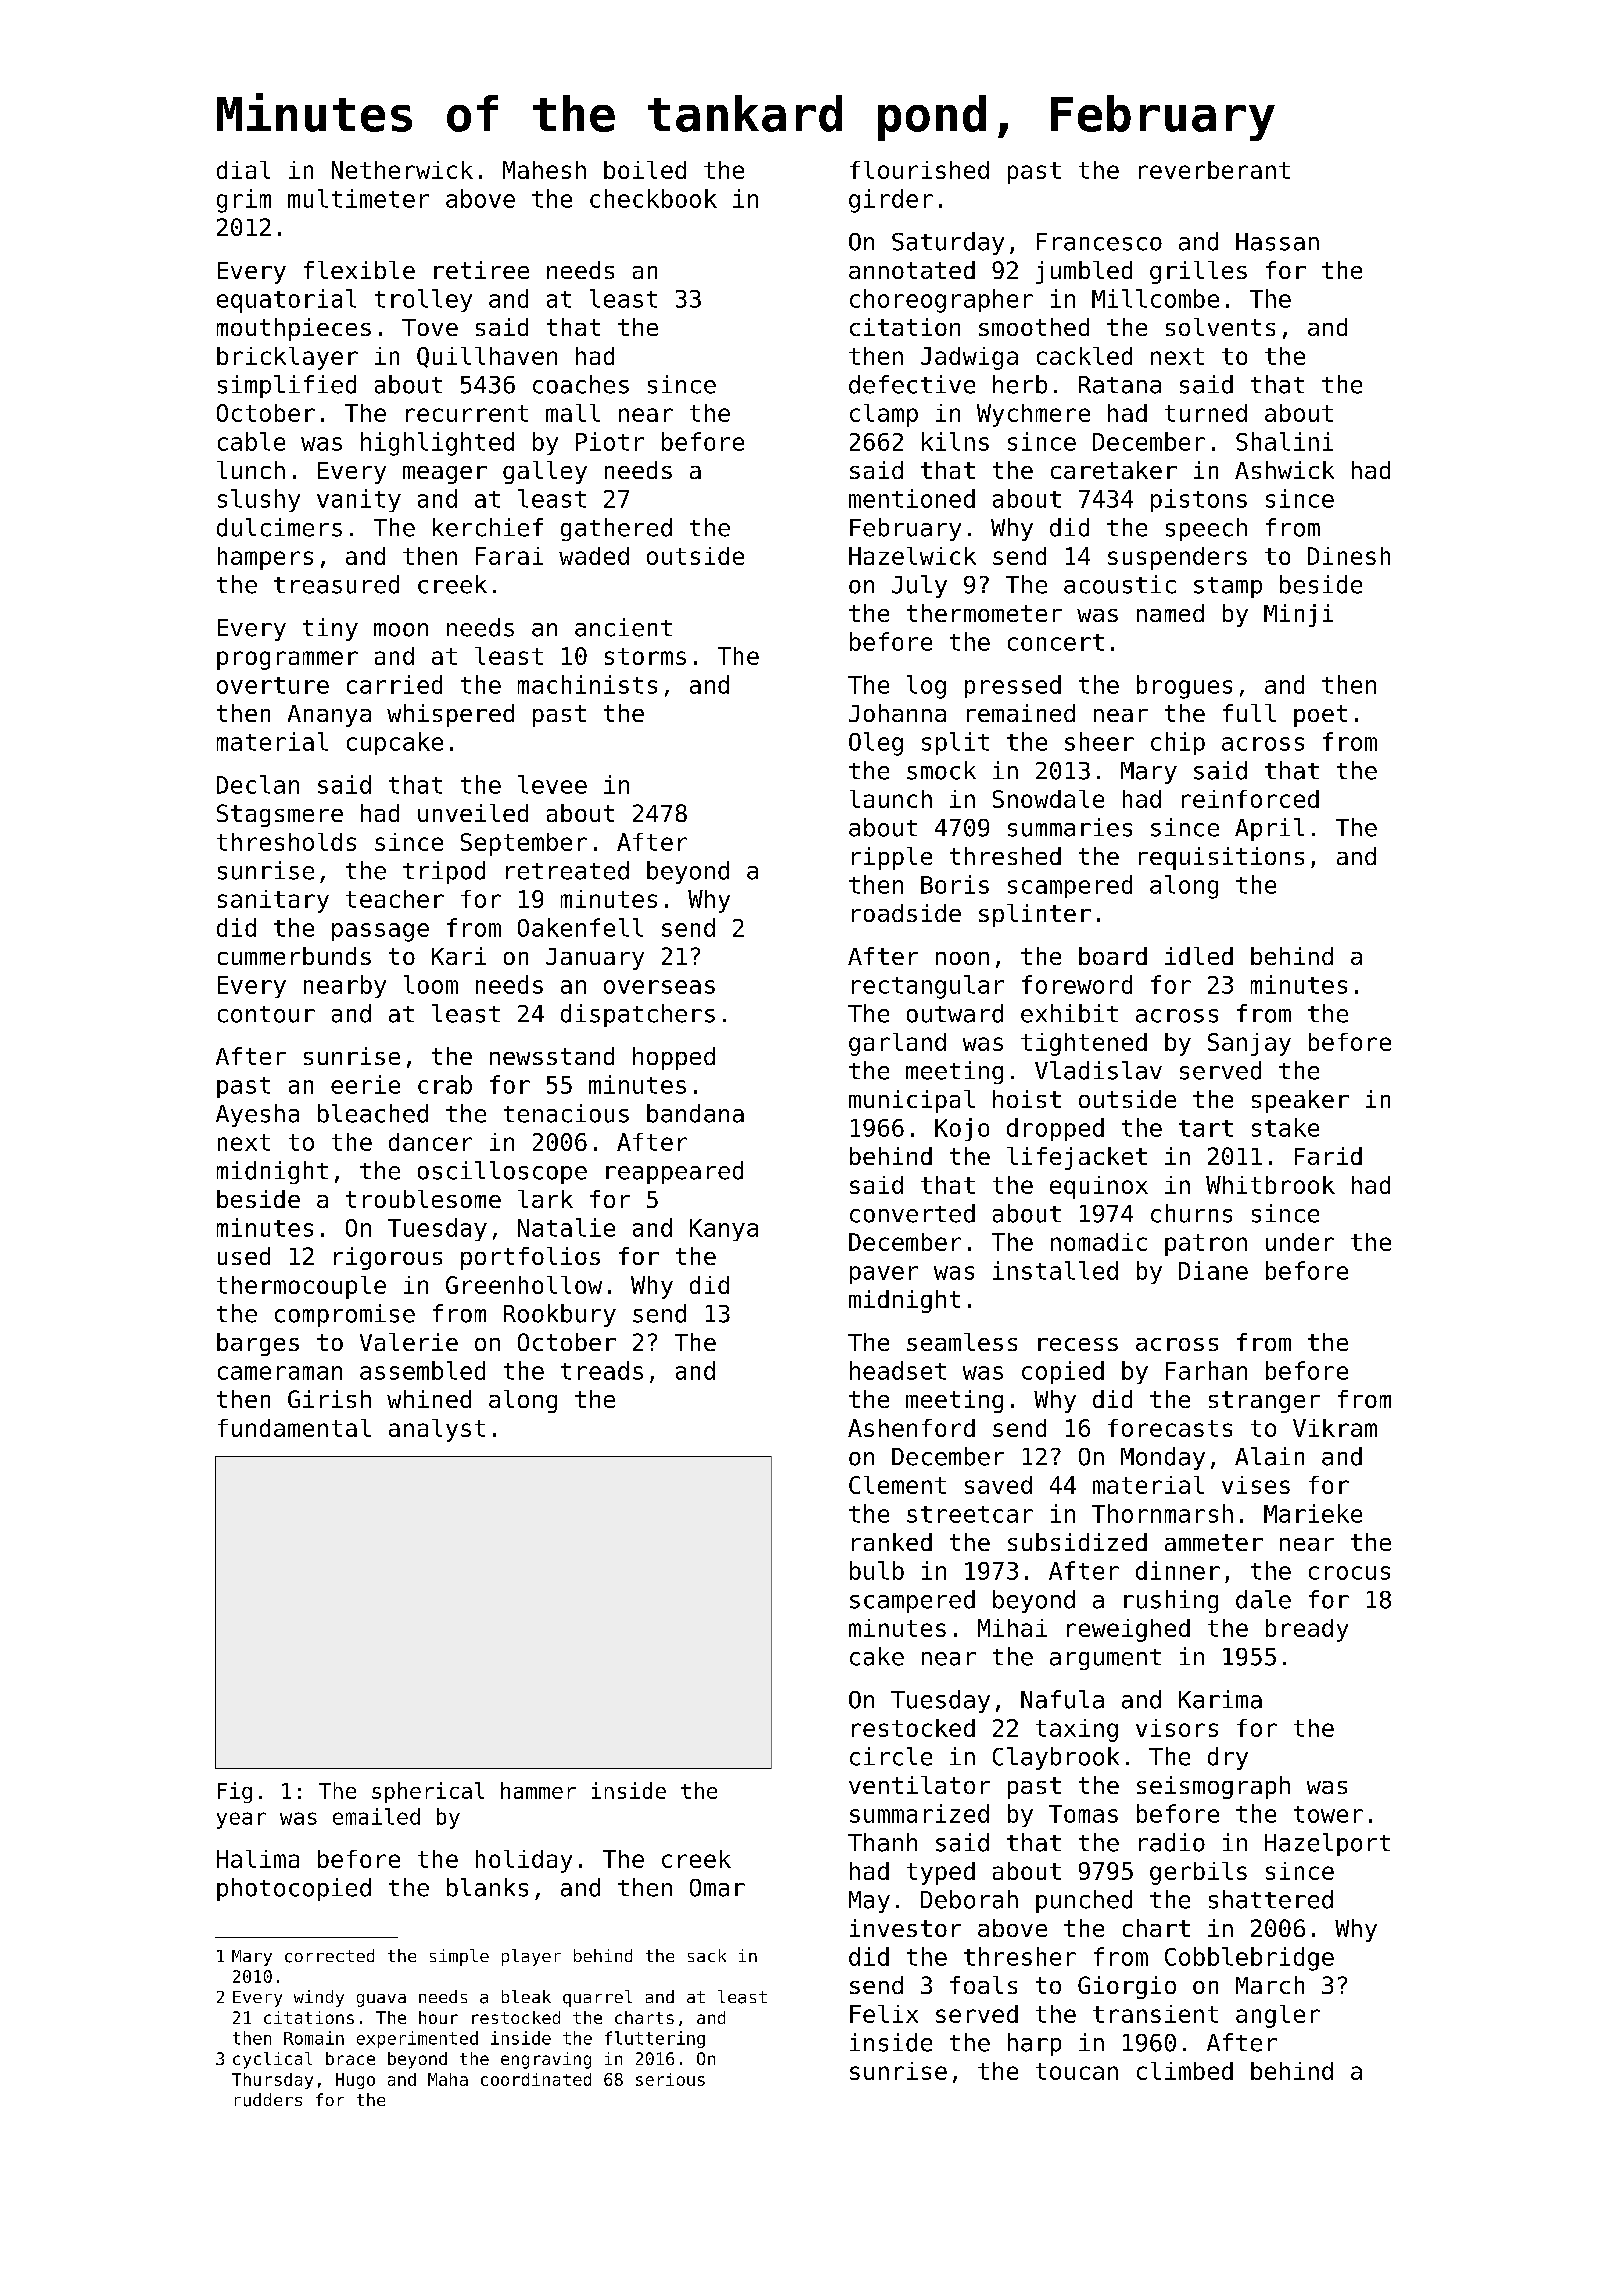 Image resolution: width=1620 pixels, height=2292 pixels. Describe the element at coordinates (545, 1199) in the screenshot. I see `lark` at that location.
